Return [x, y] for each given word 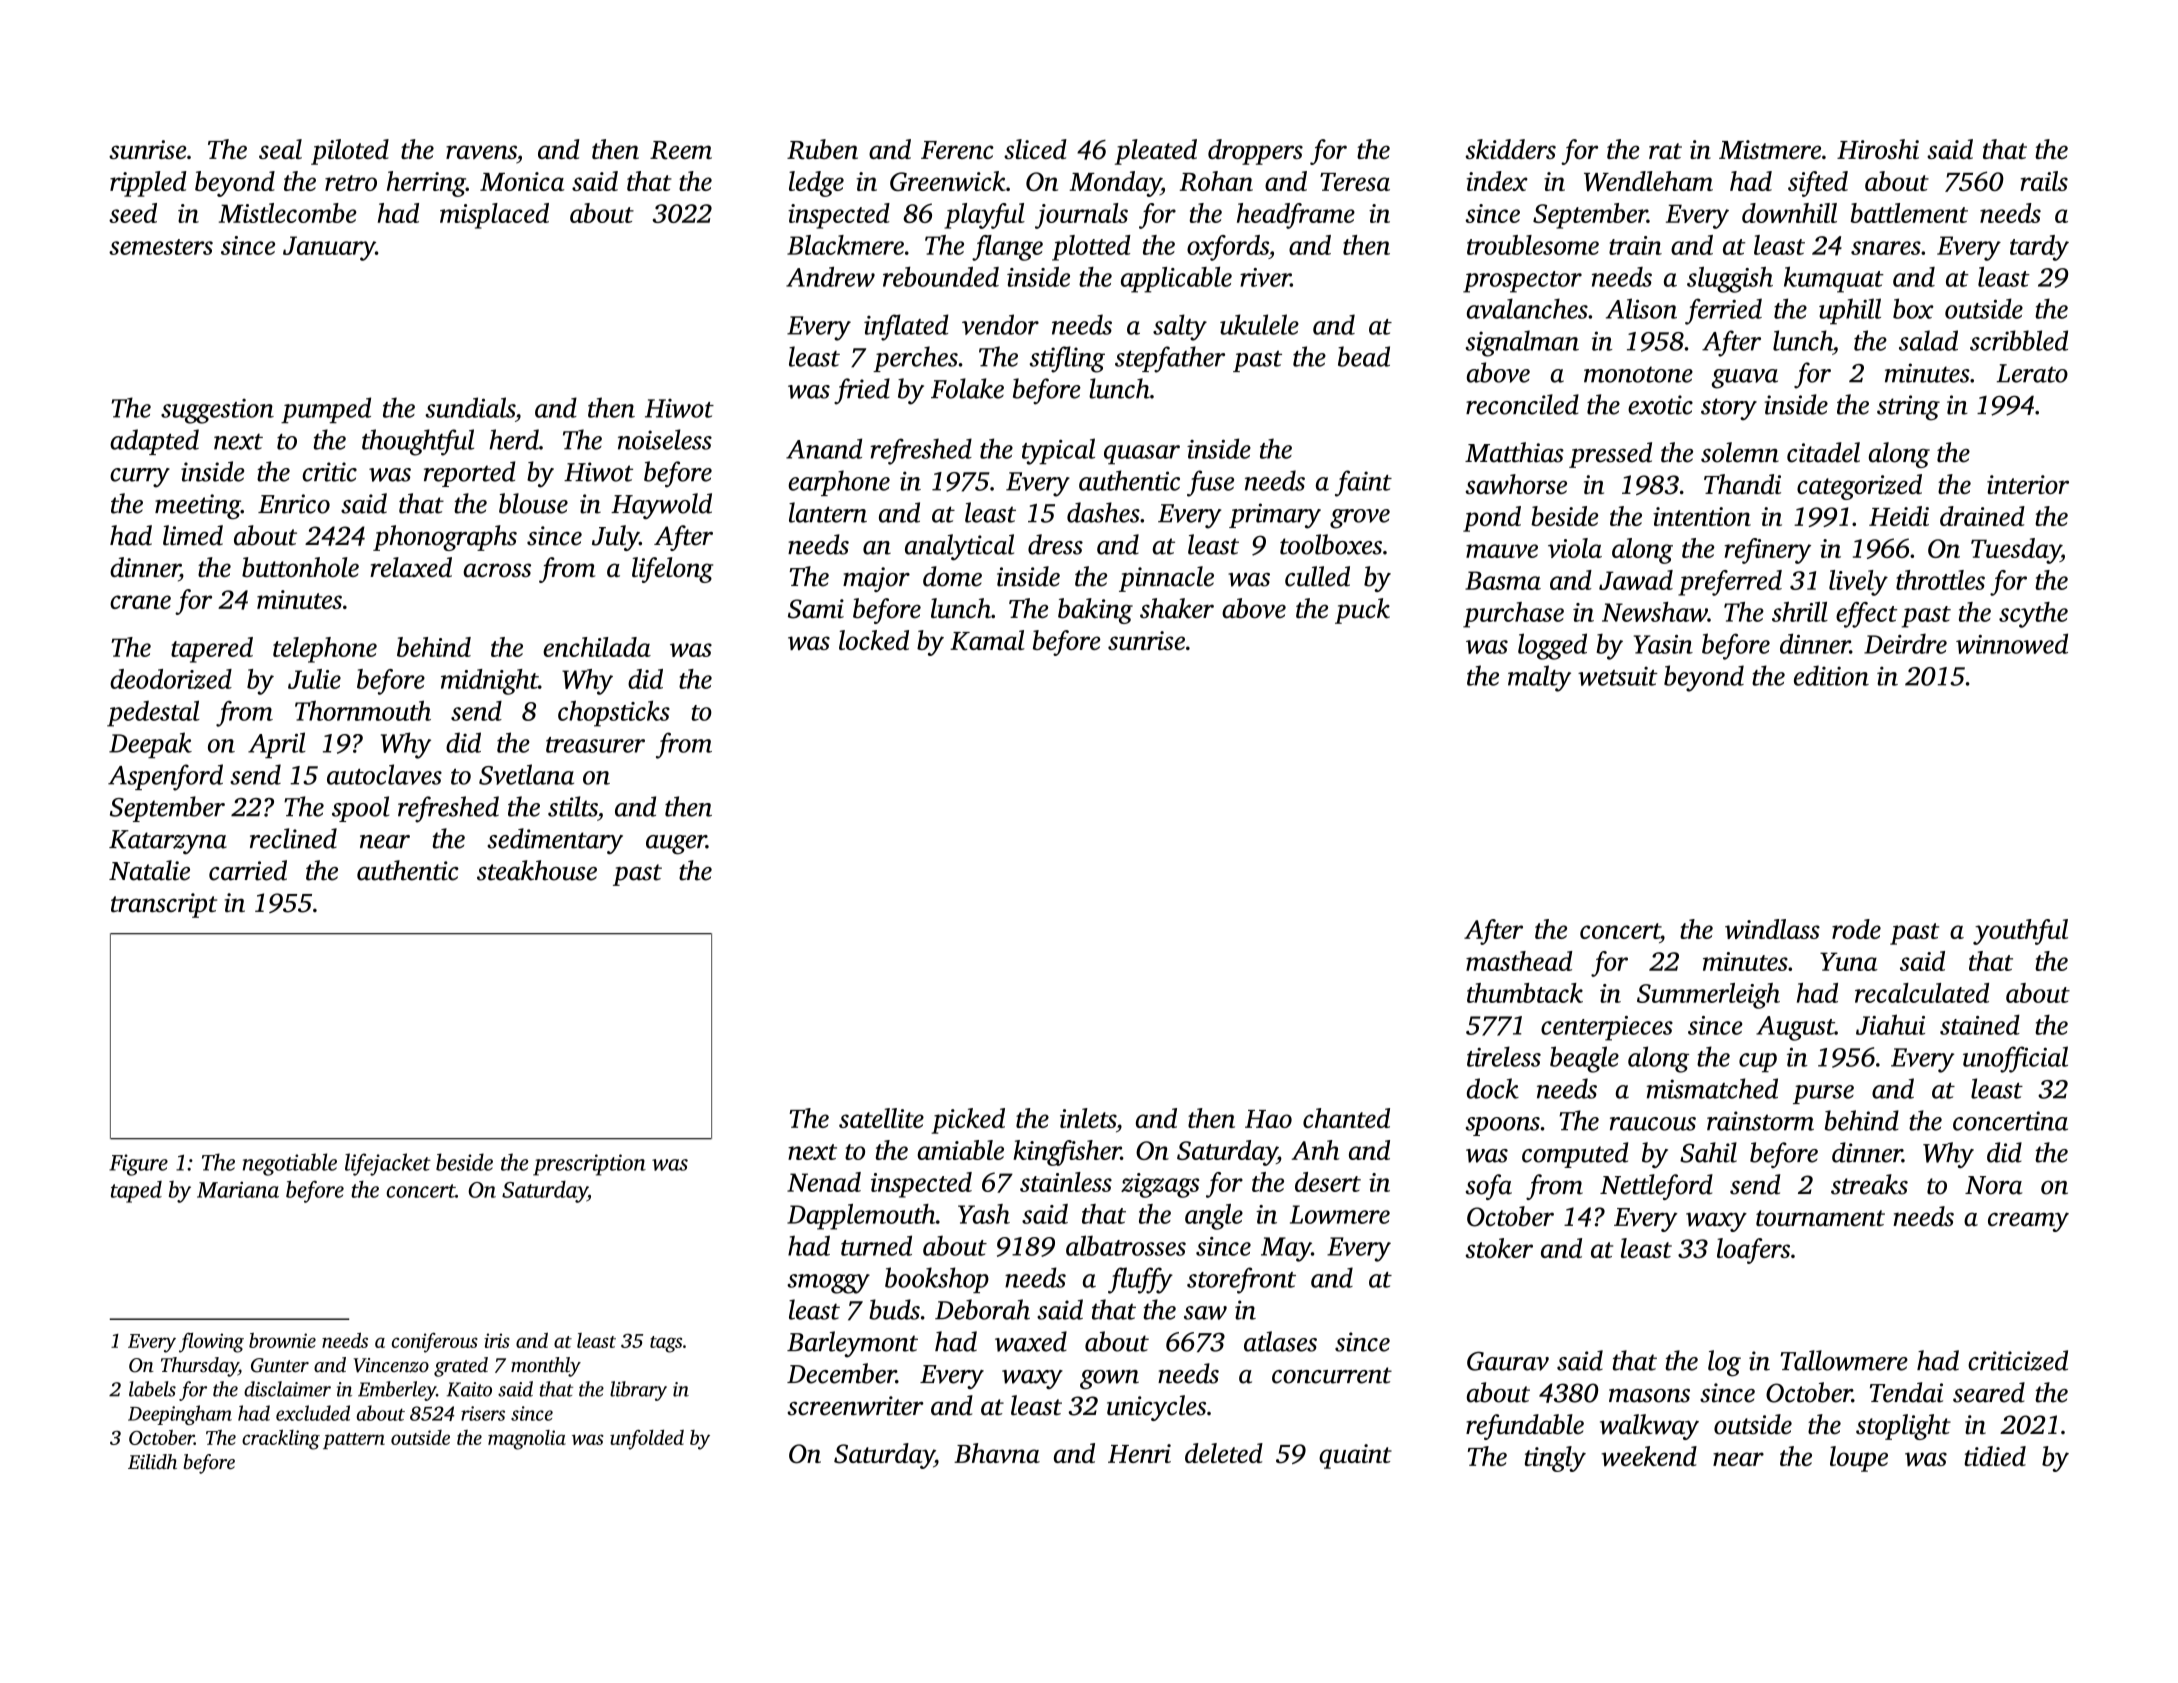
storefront [1241, 1280]
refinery [1767, 551]
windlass [1772, 929]
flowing [211, 1343]
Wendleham [1648, 181]
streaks [1869, 1184]
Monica [522, 181]
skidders [1510, 149]
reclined [293, 838]
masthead [1519, 961]
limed [193, 535]
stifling [1067, 359]
